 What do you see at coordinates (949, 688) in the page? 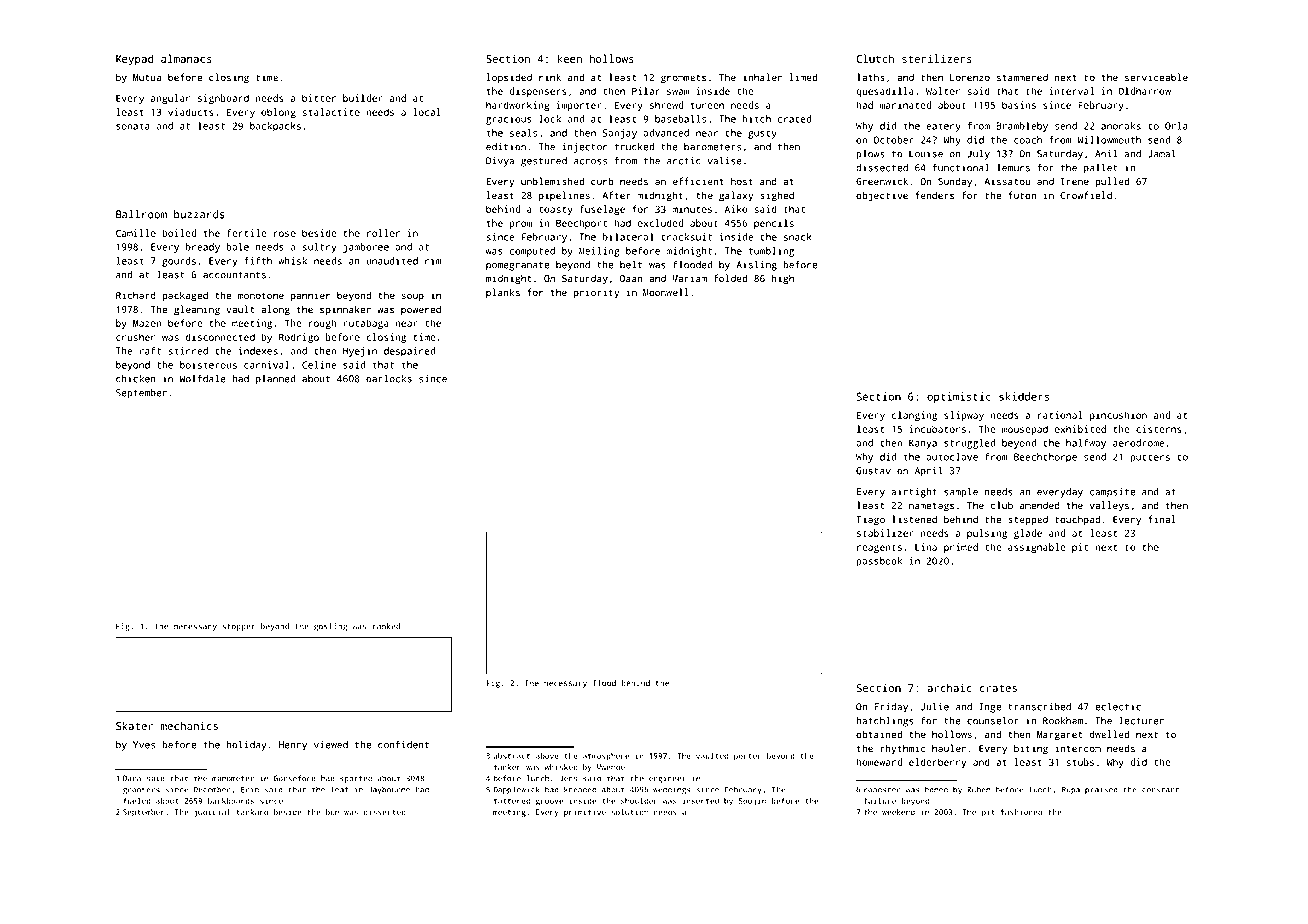
I see `archaic` at bounding box center [949, 688].
